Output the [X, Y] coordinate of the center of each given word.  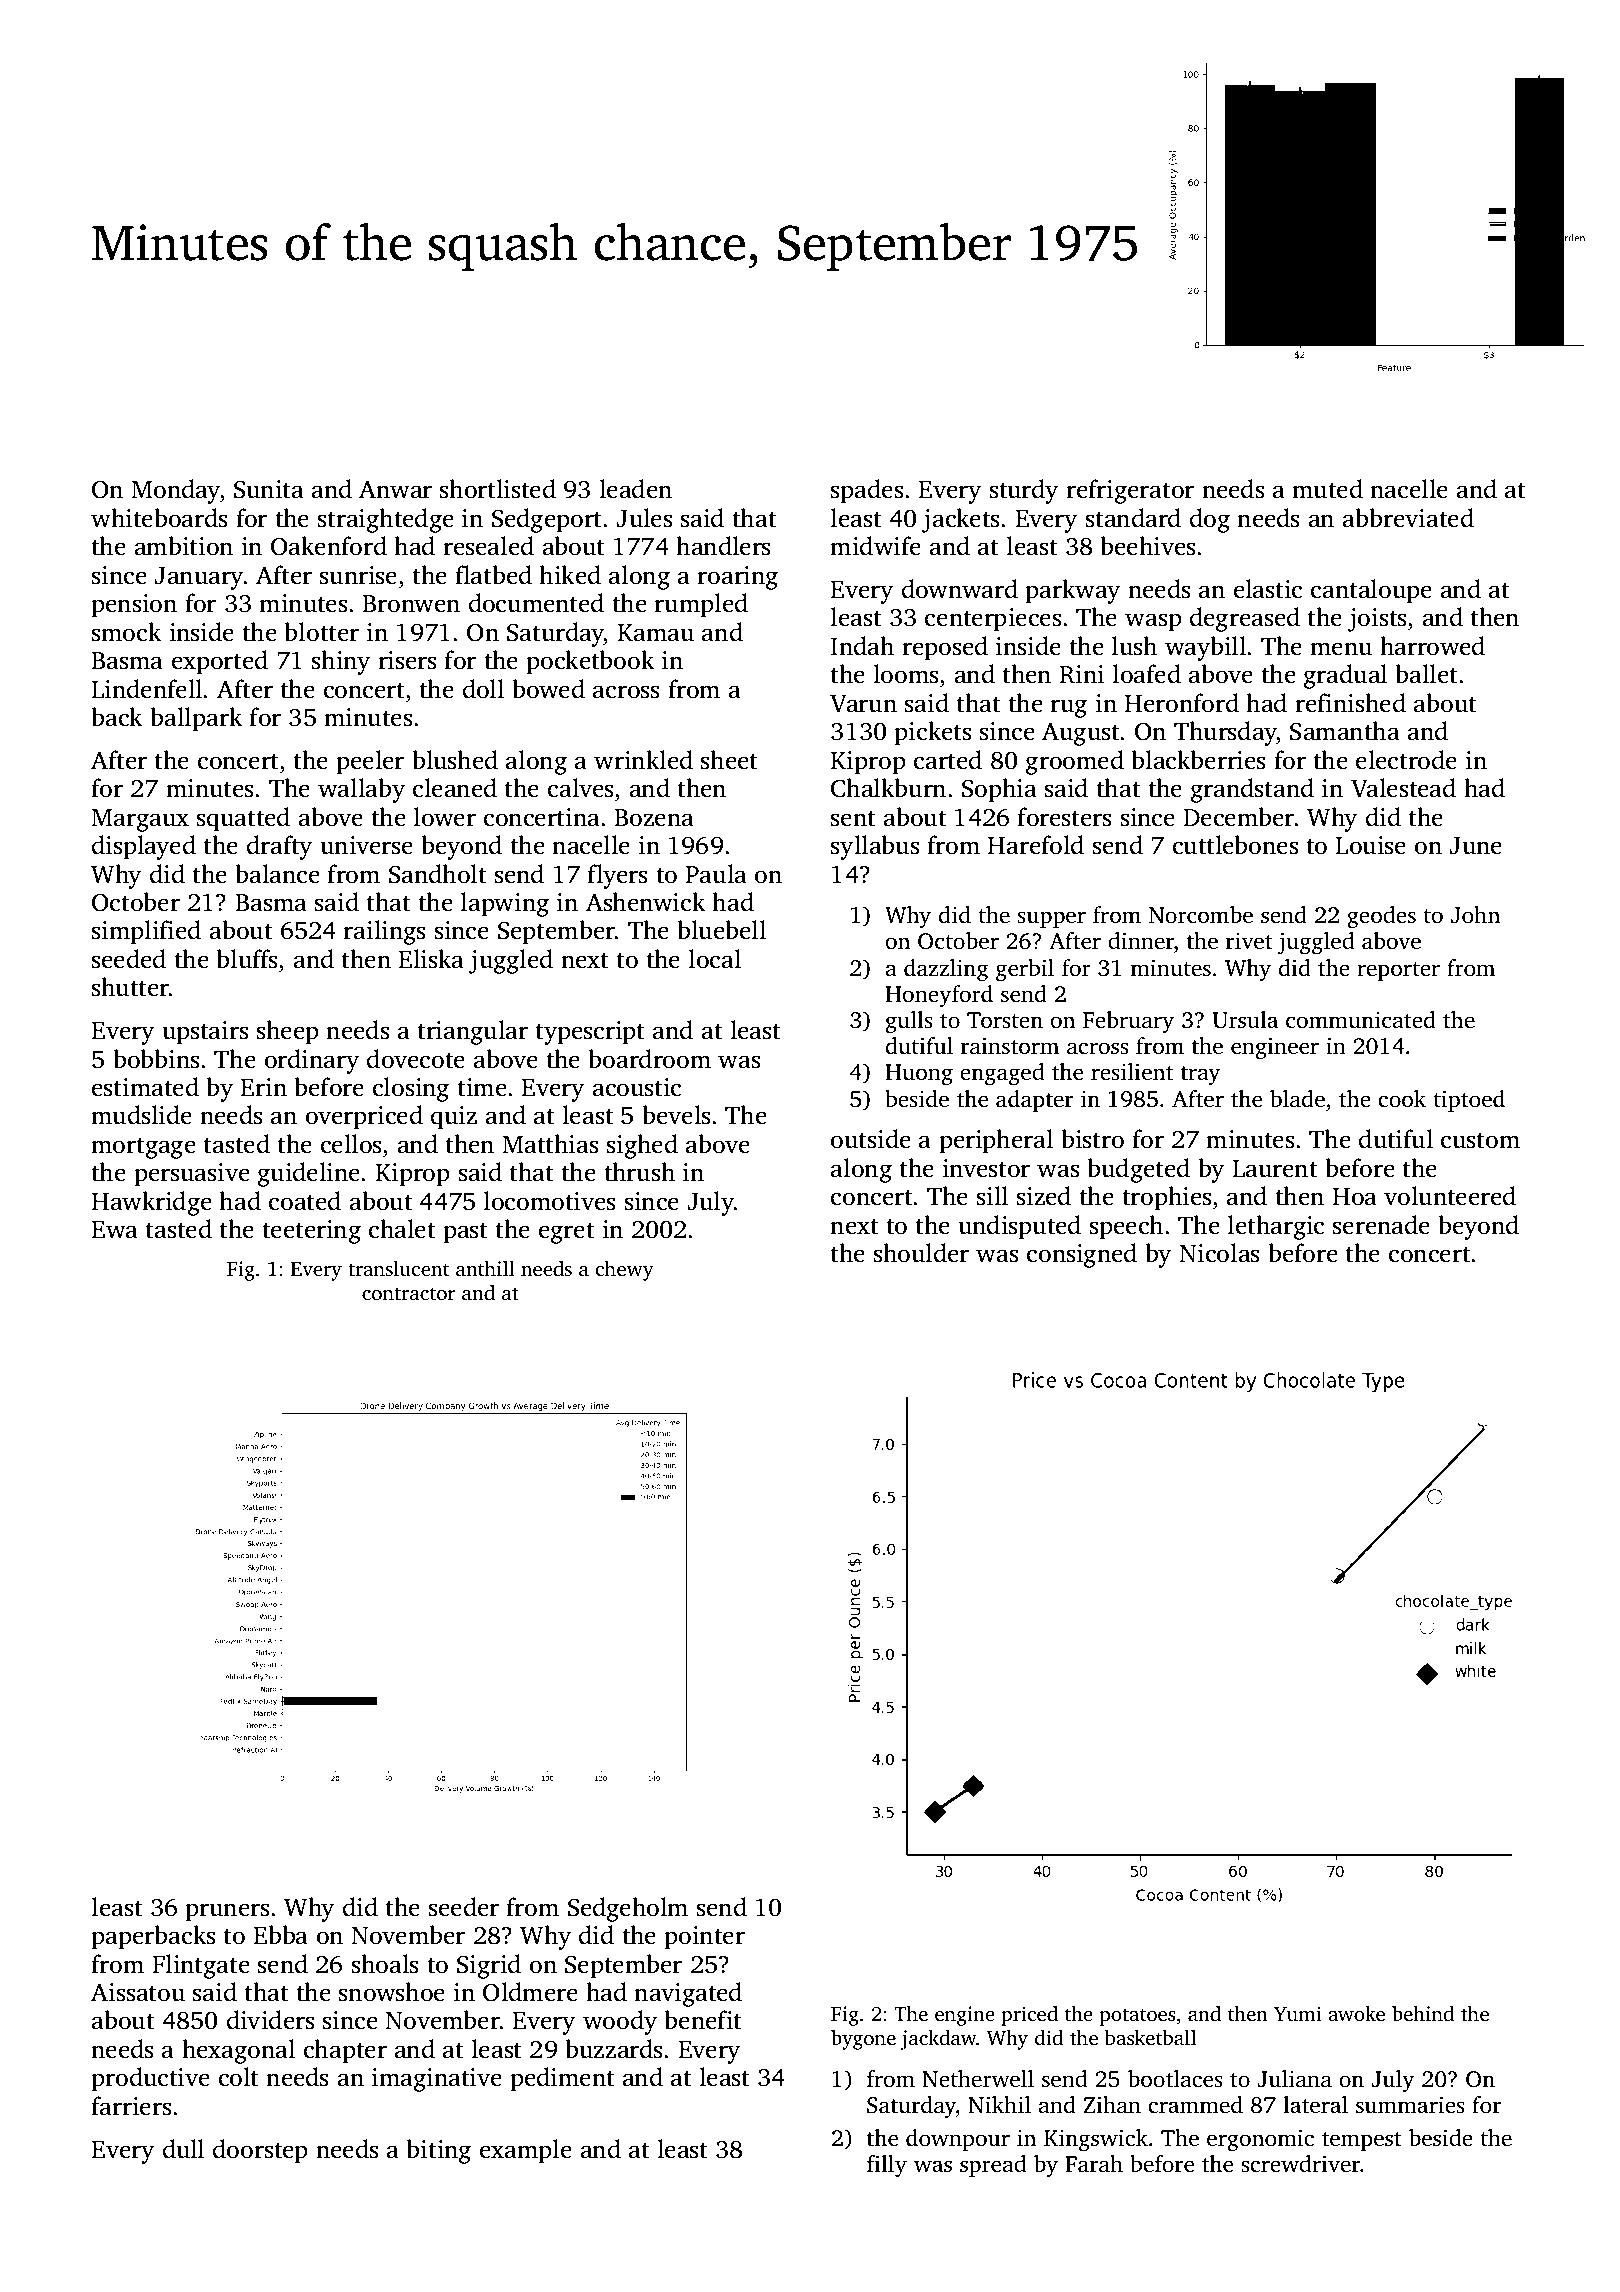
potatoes [1137, 2017]
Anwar [395, 489]
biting [438, 2151]
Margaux [140, 820]
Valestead [1403, 788]
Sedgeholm [628, 1909]
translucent [398, 1268]
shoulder [921, 1253]
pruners [227, 1912]
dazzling [946, 970]
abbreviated [1408, 518]
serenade [1381, 1225]
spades [867, 491]
